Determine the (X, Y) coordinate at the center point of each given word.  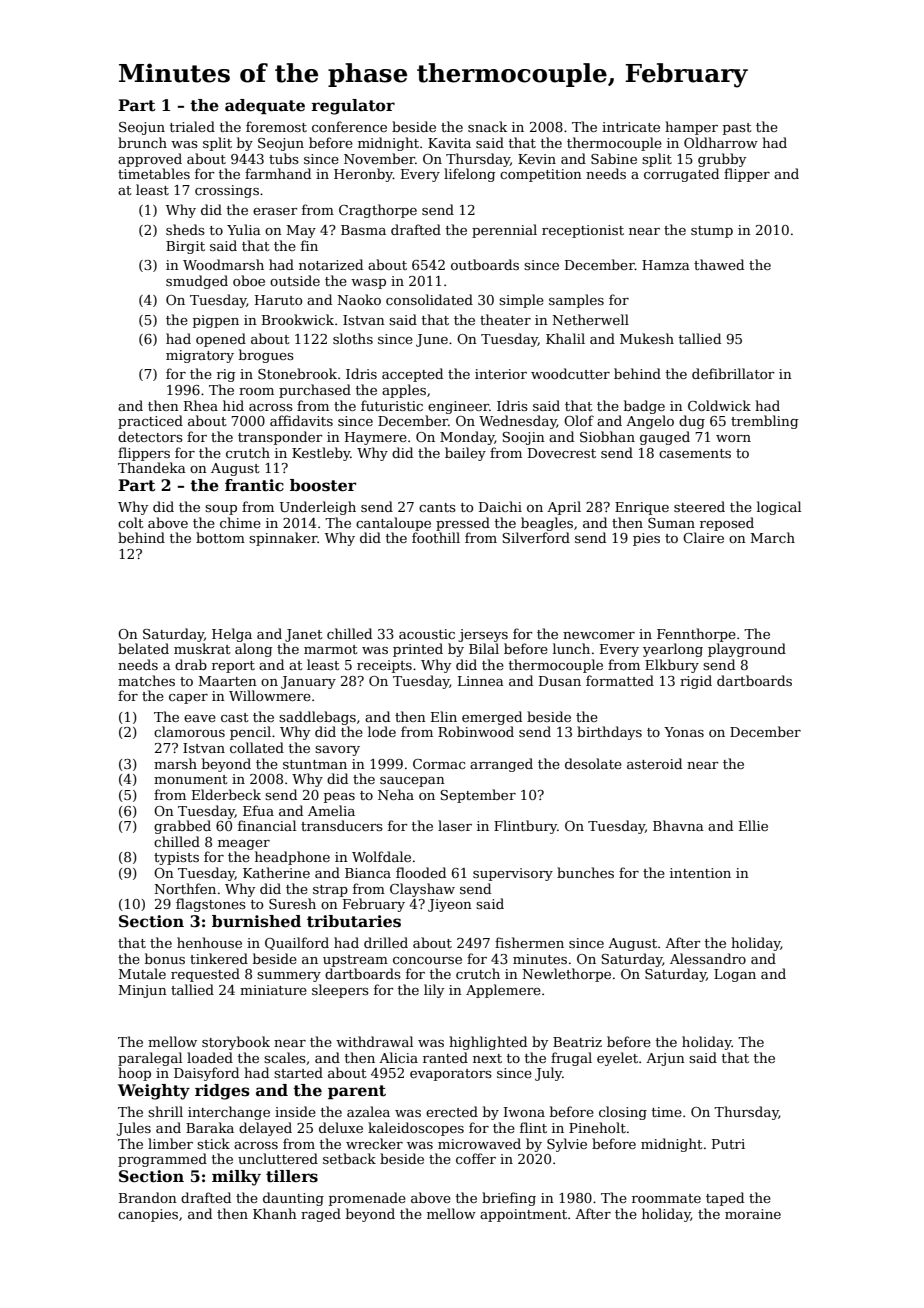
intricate (631, 127)
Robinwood (476, 731)
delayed (265, 1129)
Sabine (614, 158)
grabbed (182, 827)
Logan (735, 975)
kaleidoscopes (416, 1129)
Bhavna (678, 825)
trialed (192, 126)
